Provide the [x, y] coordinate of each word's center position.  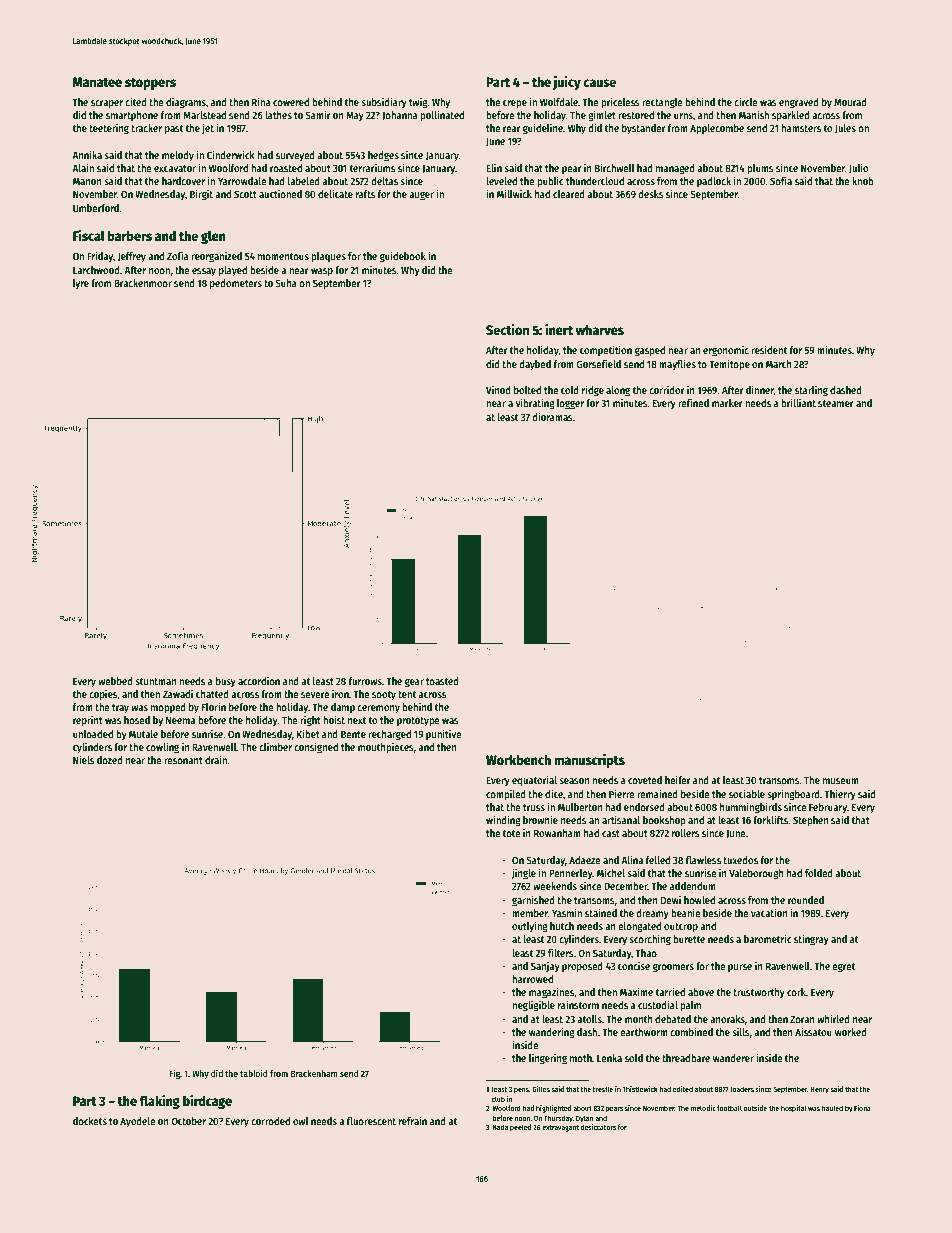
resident [769, 349]
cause [599, 83]
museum [841, 781]
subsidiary [384, 102]
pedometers [236, 284]
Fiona [862, 1108]
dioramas [552, 416]
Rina [261, 101]
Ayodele [138, 1122]
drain [216, 759]
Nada [500, 1127]
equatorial [534, 780]
